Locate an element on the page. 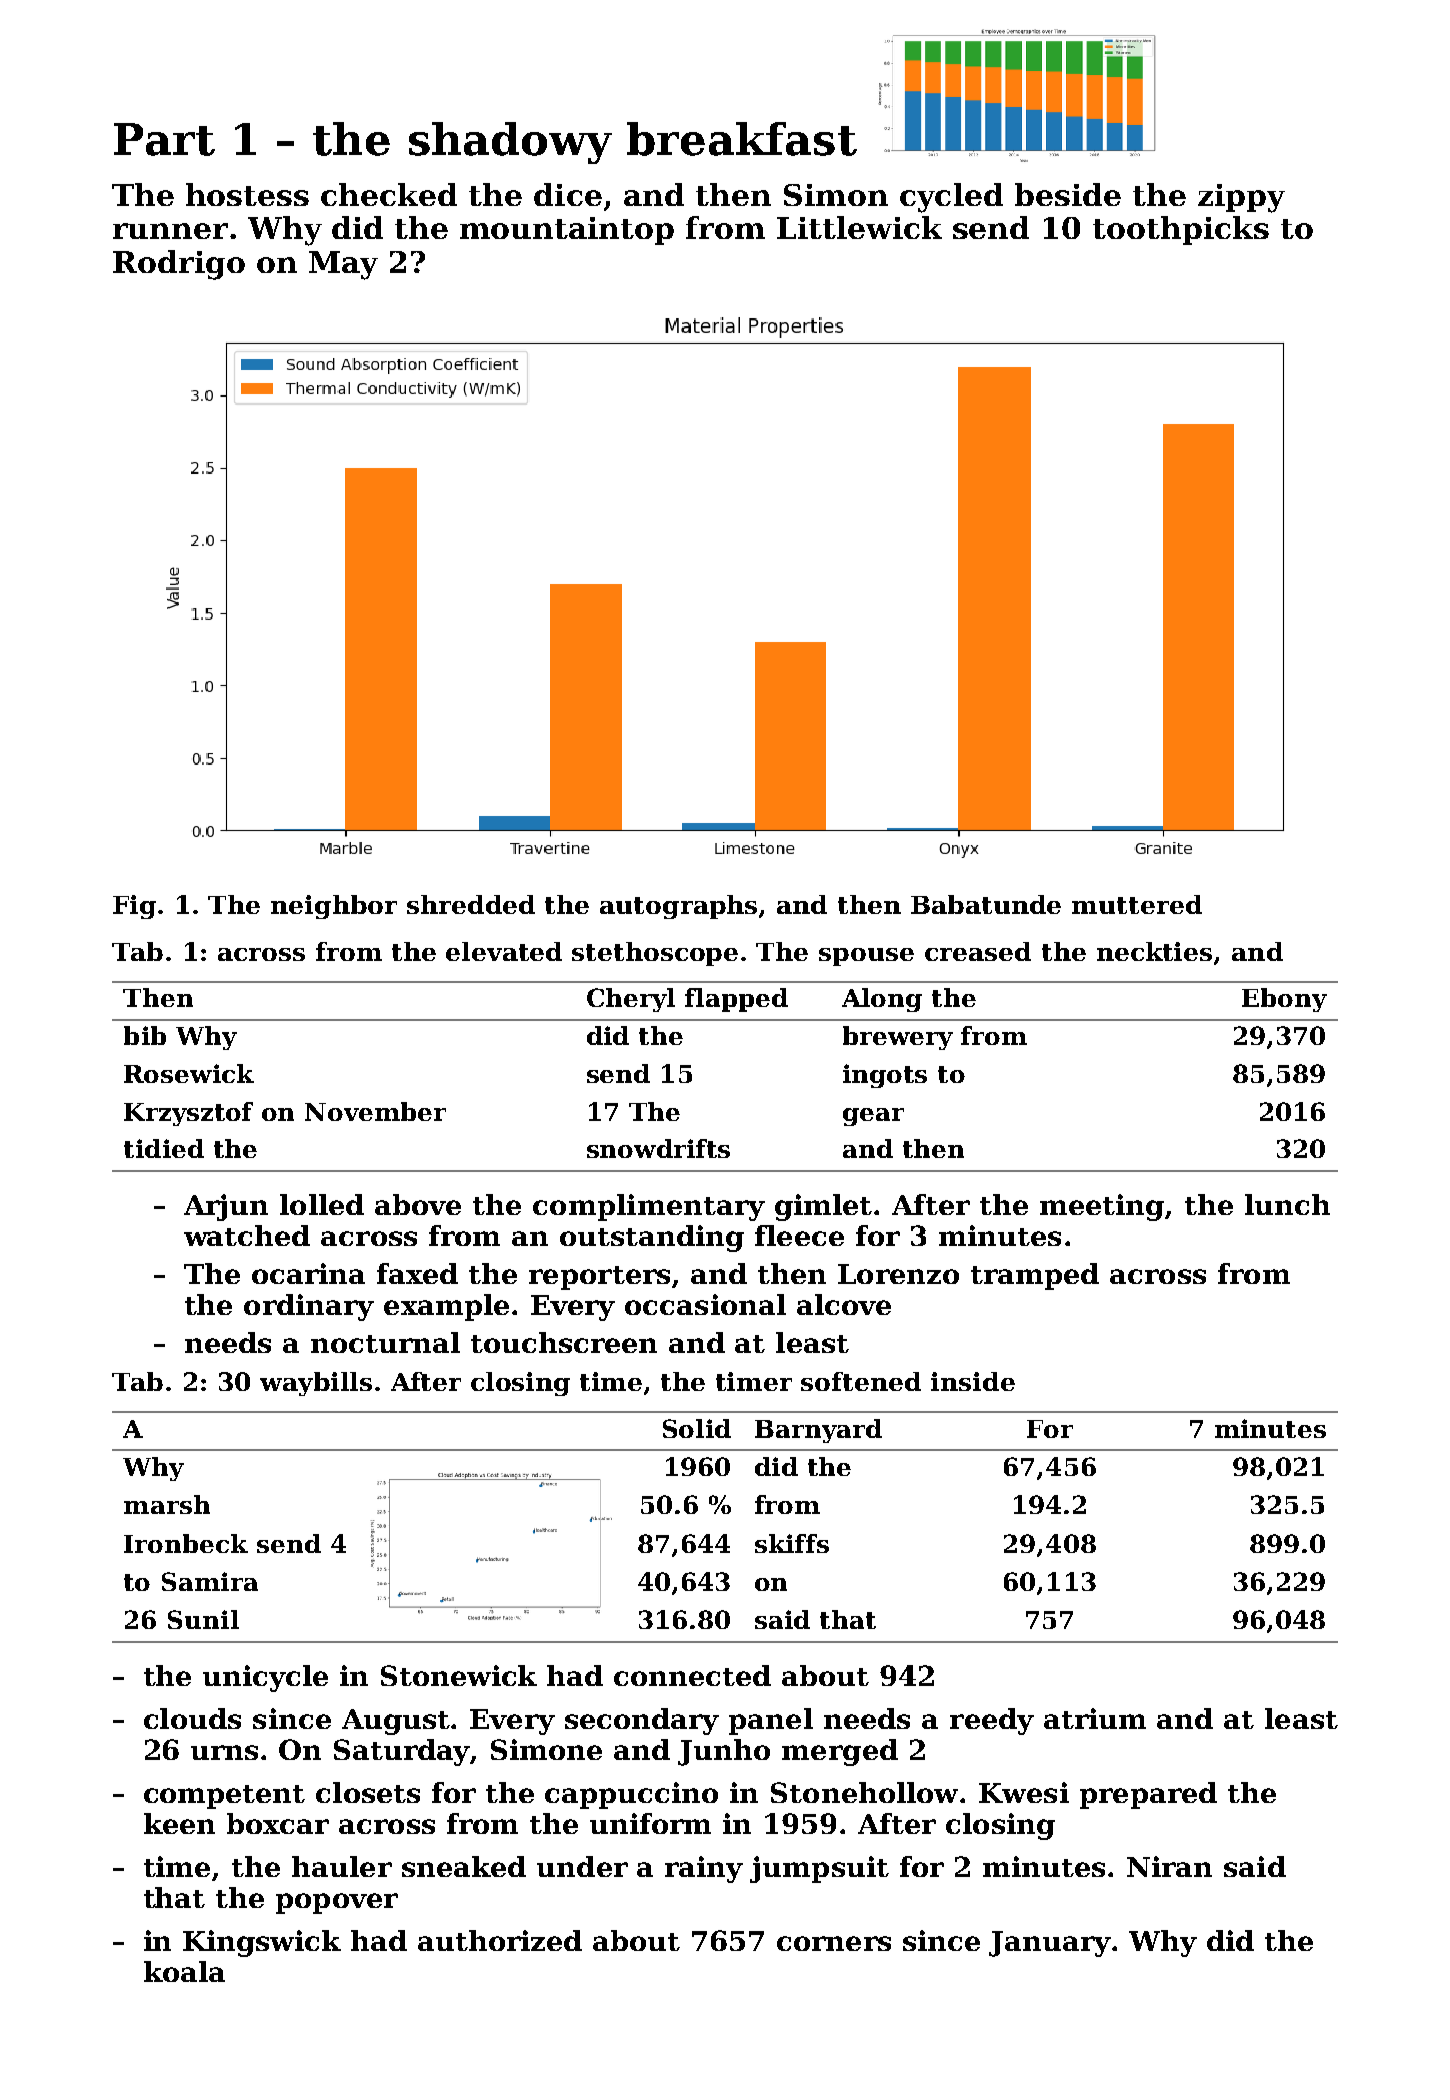  touchscreen is located at coordinates (564, 1342).
